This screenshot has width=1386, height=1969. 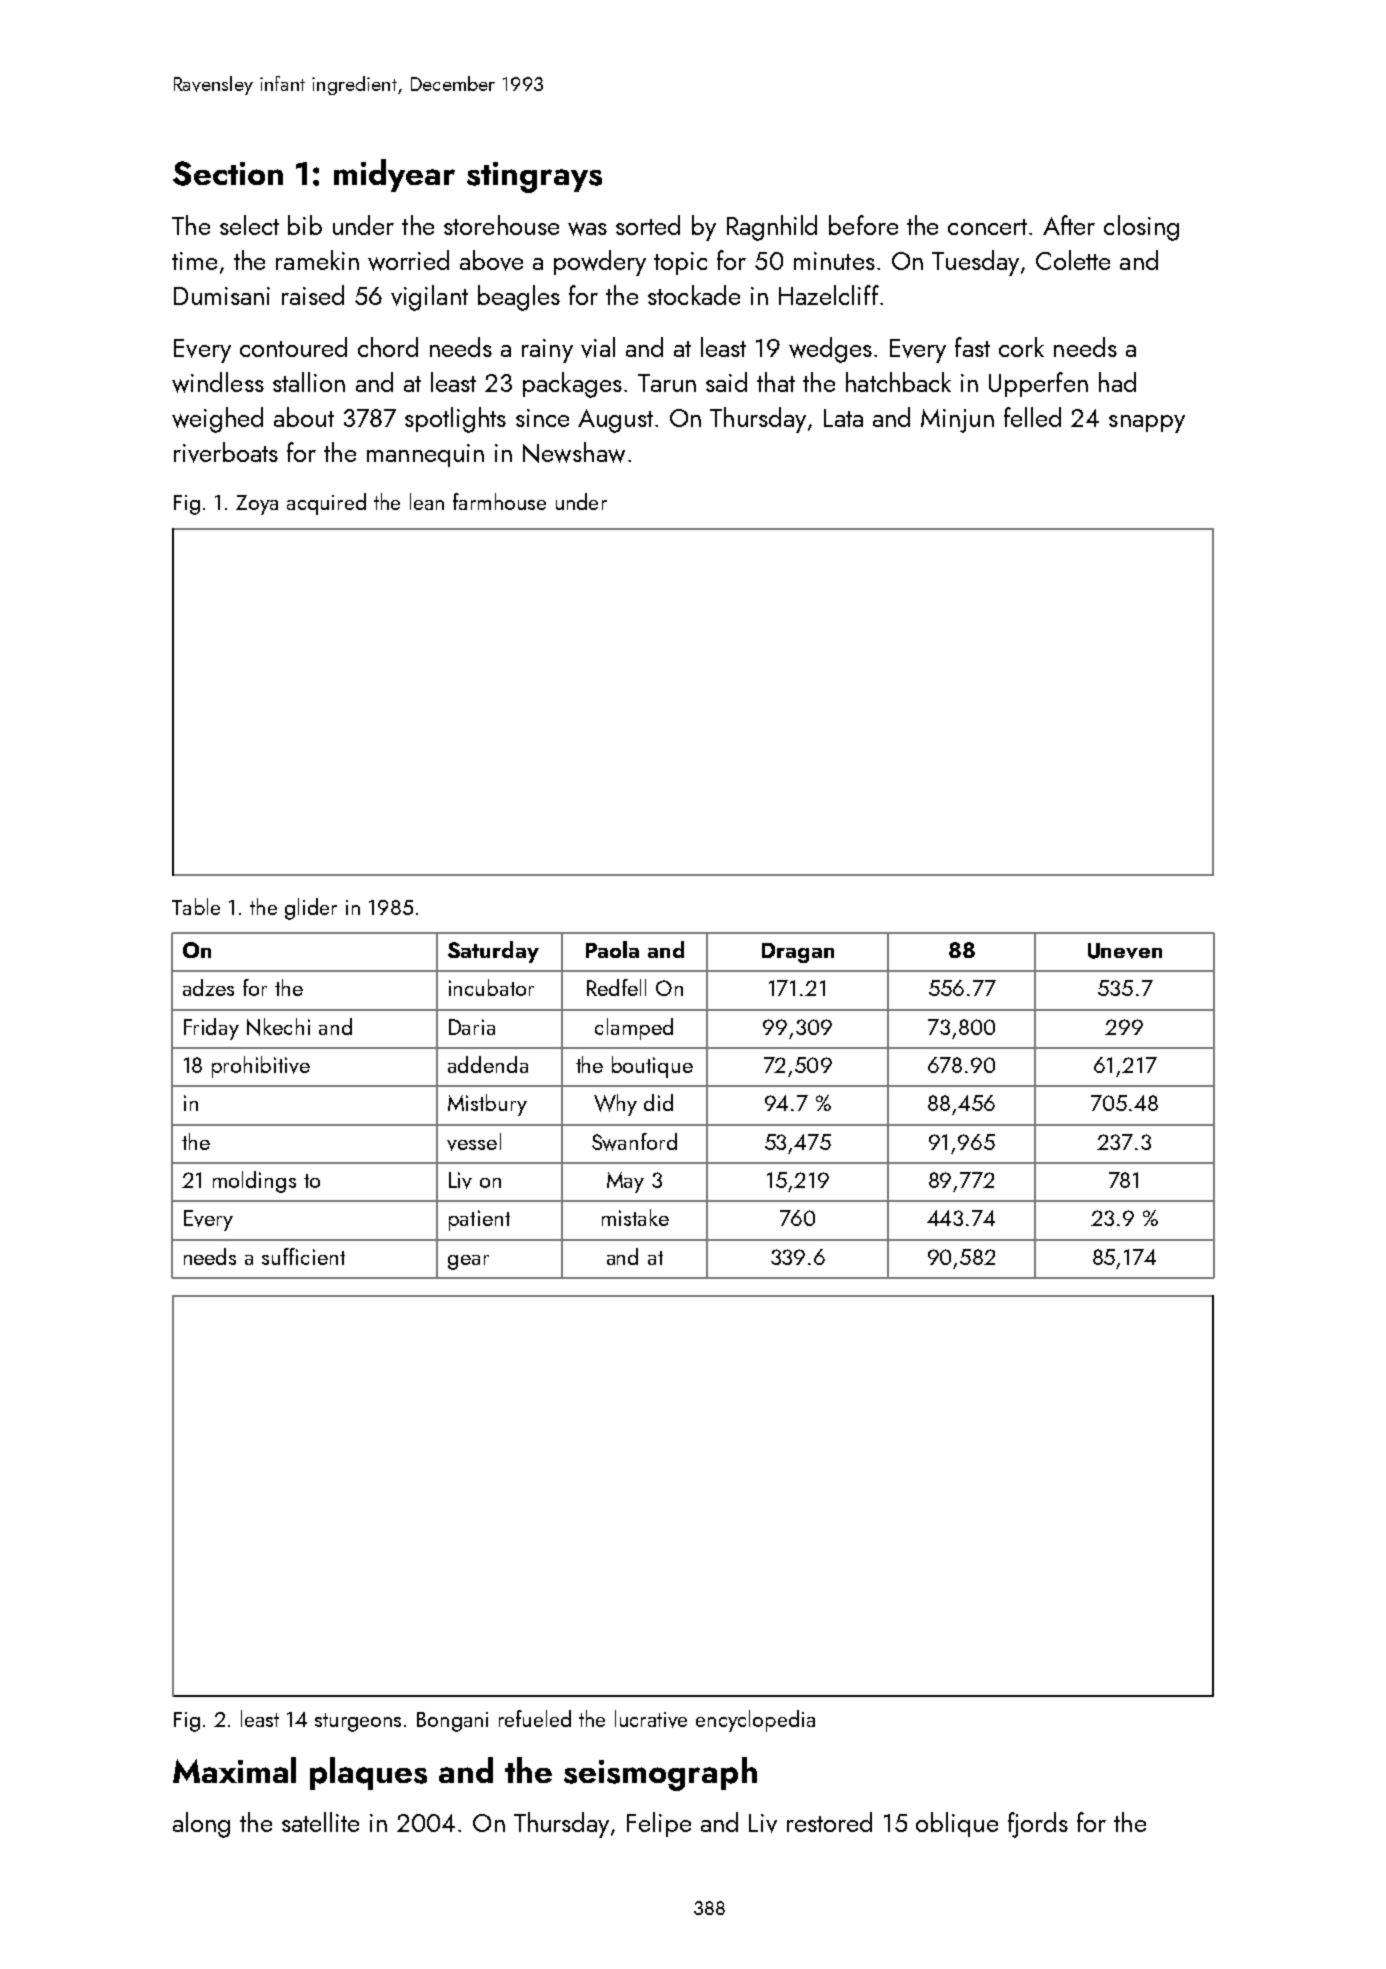 What do you see at coordinates (358, 1722) in the screenshot?
I see `sturgeons` at bounding box center [358, 1722].
